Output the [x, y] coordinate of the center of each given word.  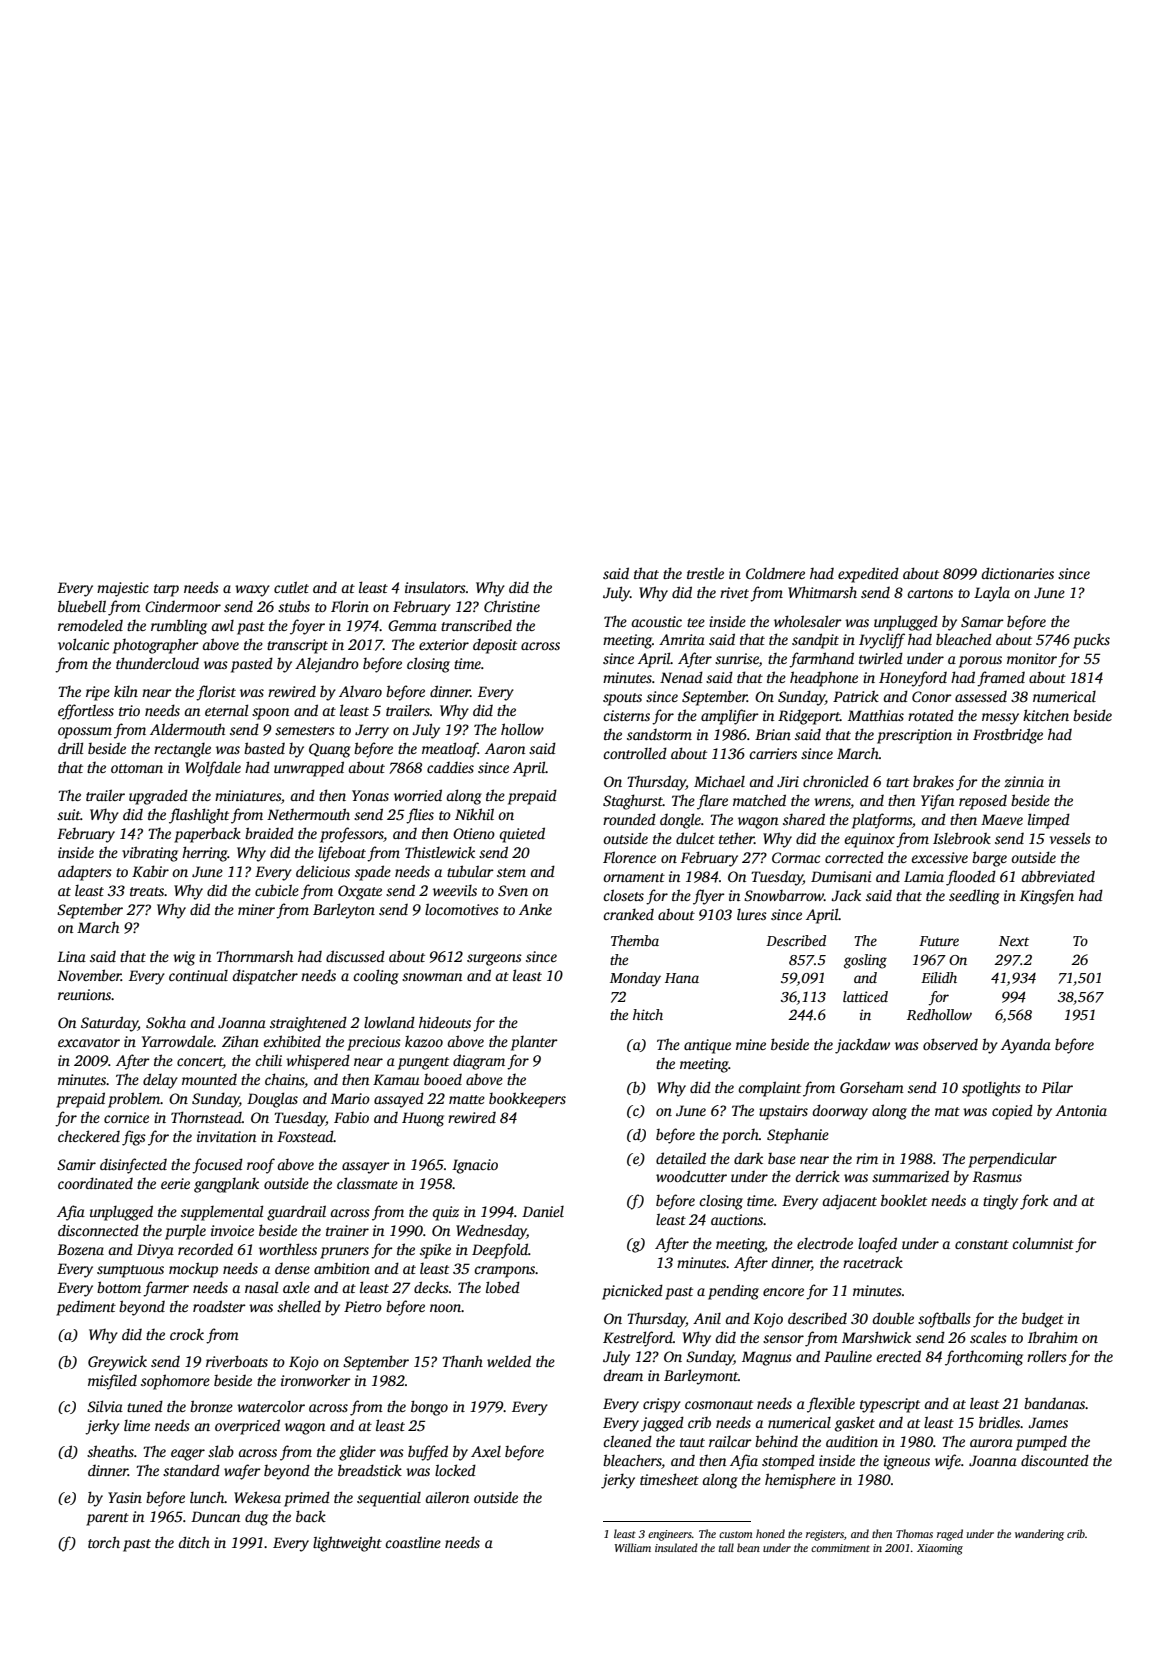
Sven [513, 890]
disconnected [98, 1230]
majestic [123, 589]
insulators [435, 587]
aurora [991, 1443]
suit [69, 814]
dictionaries [1017, 573]
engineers [670, 1535]
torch [104, 1542]
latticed [865, 996]
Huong [423, 1119]
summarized [910, 1176]
